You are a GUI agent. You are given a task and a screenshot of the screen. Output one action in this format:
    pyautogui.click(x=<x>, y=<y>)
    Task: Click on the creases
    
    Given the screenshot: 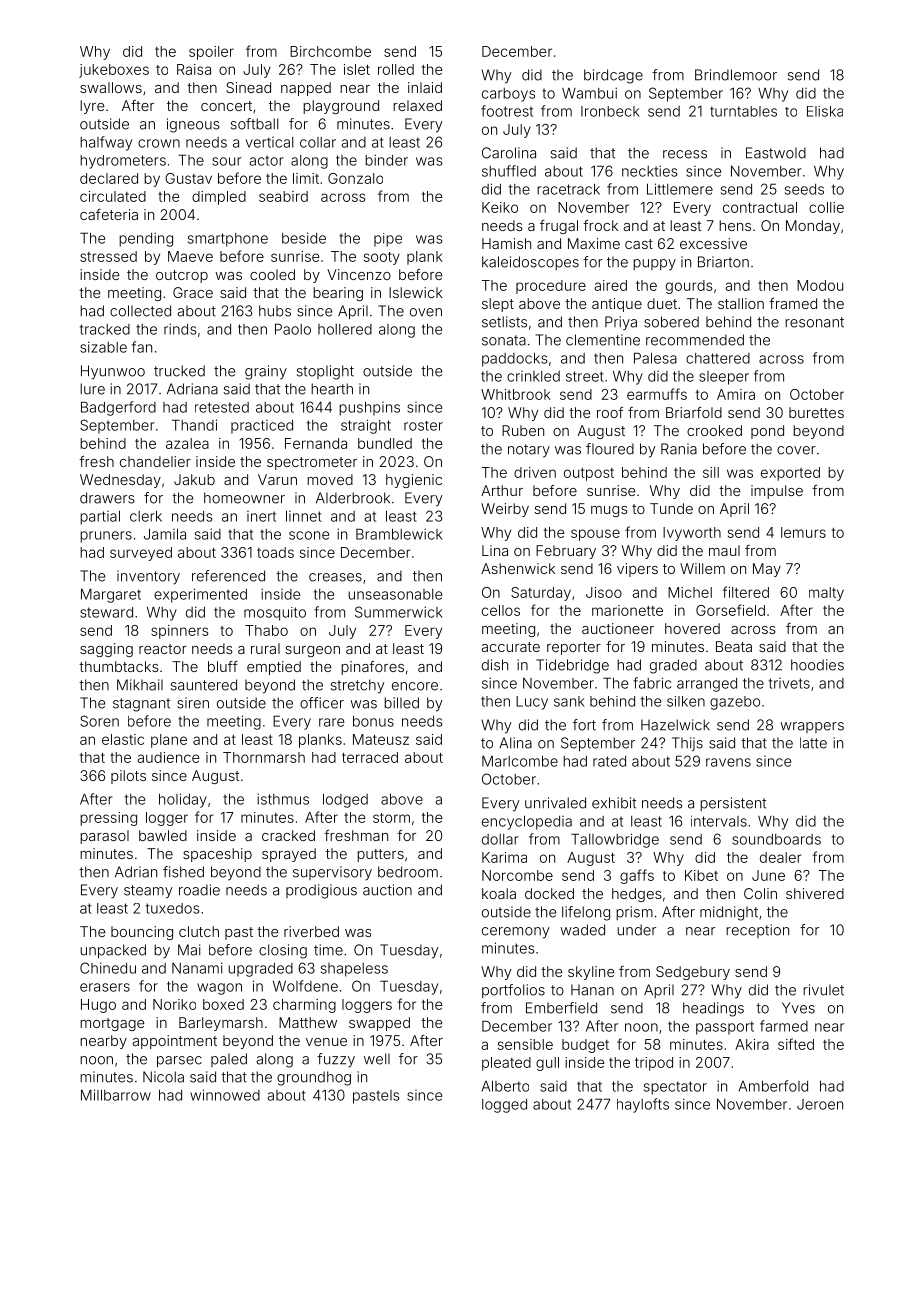 What is the action you would take?
    pyautogui.click(x=335, y=577)
